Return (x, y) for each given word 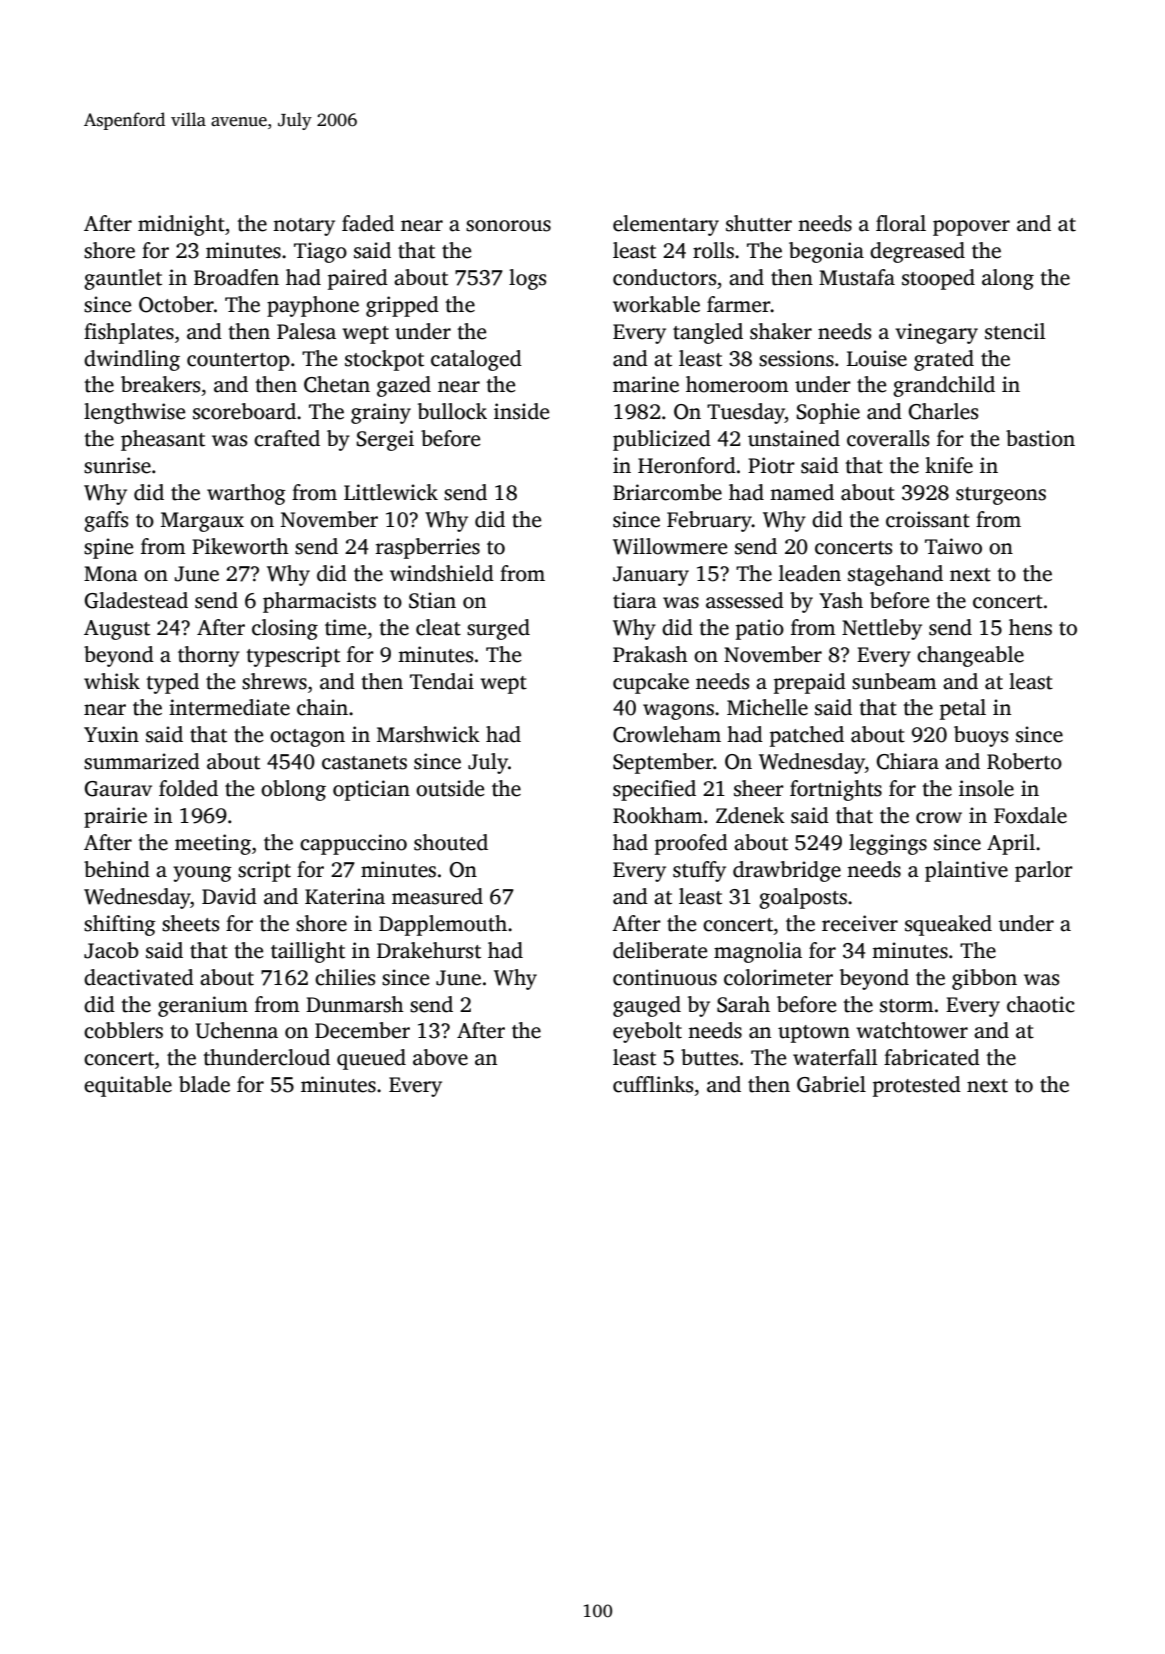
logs (527, 279)
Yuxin (111, 734)
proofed (691, 844)
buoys (981, 736)
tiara (635, 600)
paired (358, 279)
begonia (826, 252)
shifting (120, 925)
